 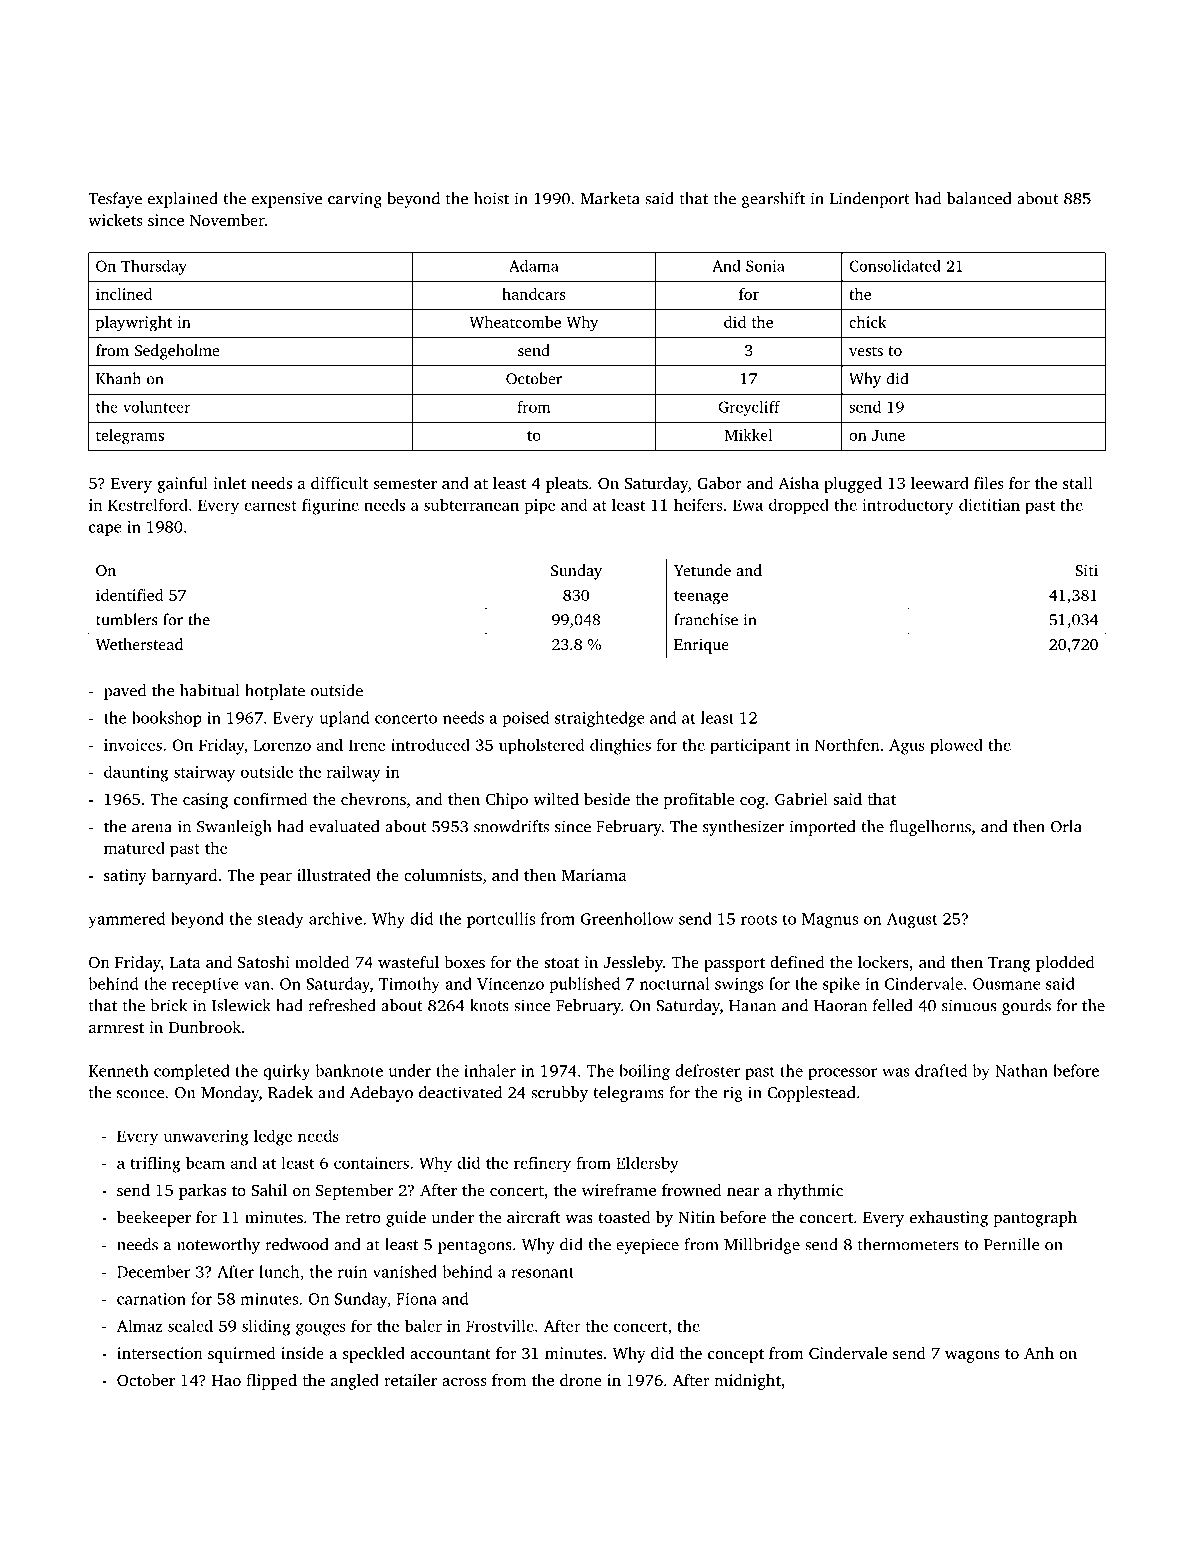 What do you see at coordinates (972, 1357) in the document?
I see `wagons` at bounding box center [972, 1357].
